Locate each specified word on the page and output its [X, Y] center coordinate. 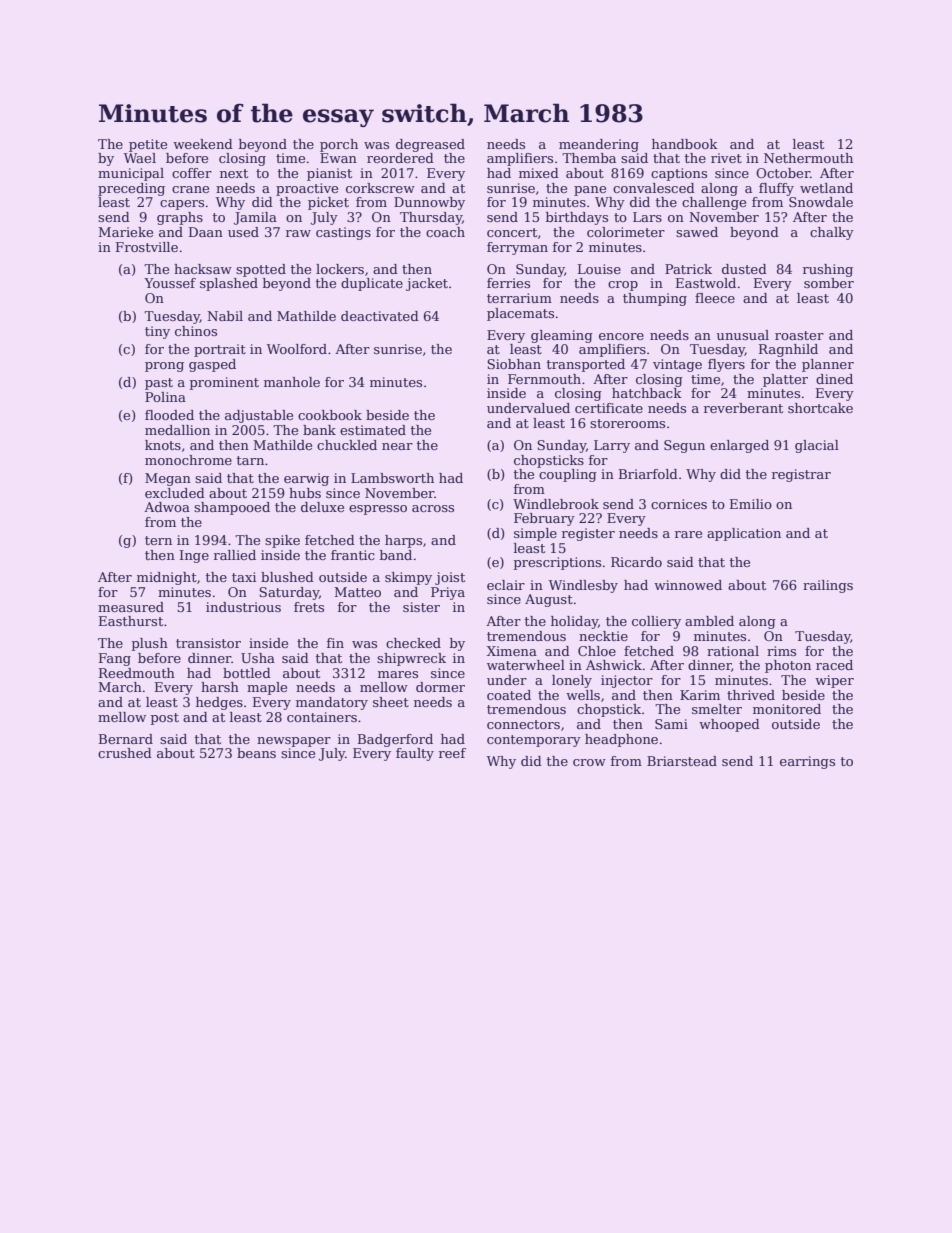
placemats [520, 314]
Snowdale [821, 202]
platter [785, 380]
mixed [539, 173]
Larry [612, 446]
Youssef [170, 283]
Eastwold [706, 283]
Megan [168, 479]
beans [256, 753]
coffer [192, 173]
